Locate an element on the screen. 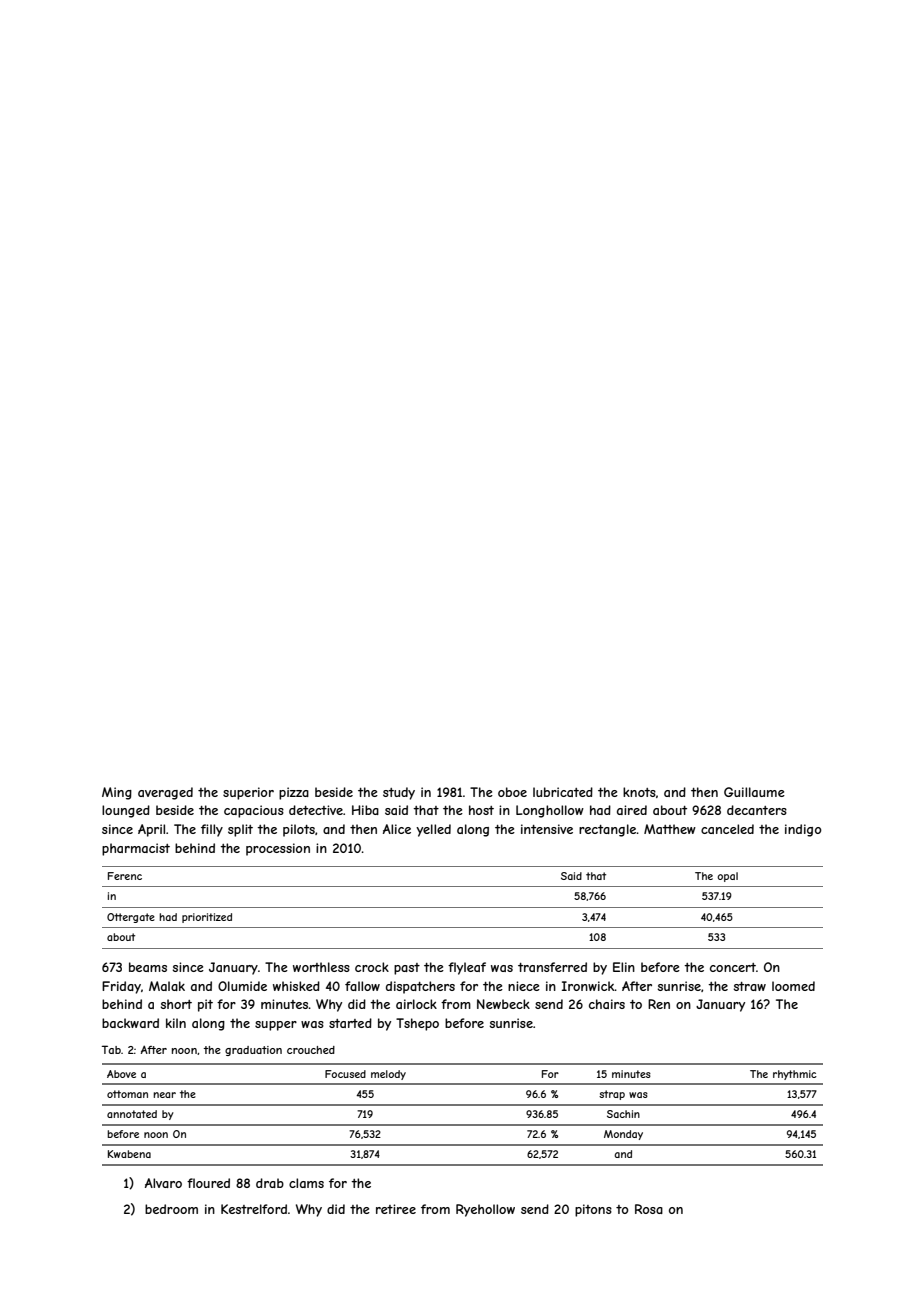 This screenshot has width=924, height=1308. Elin is located at coordinates (624, 967).
